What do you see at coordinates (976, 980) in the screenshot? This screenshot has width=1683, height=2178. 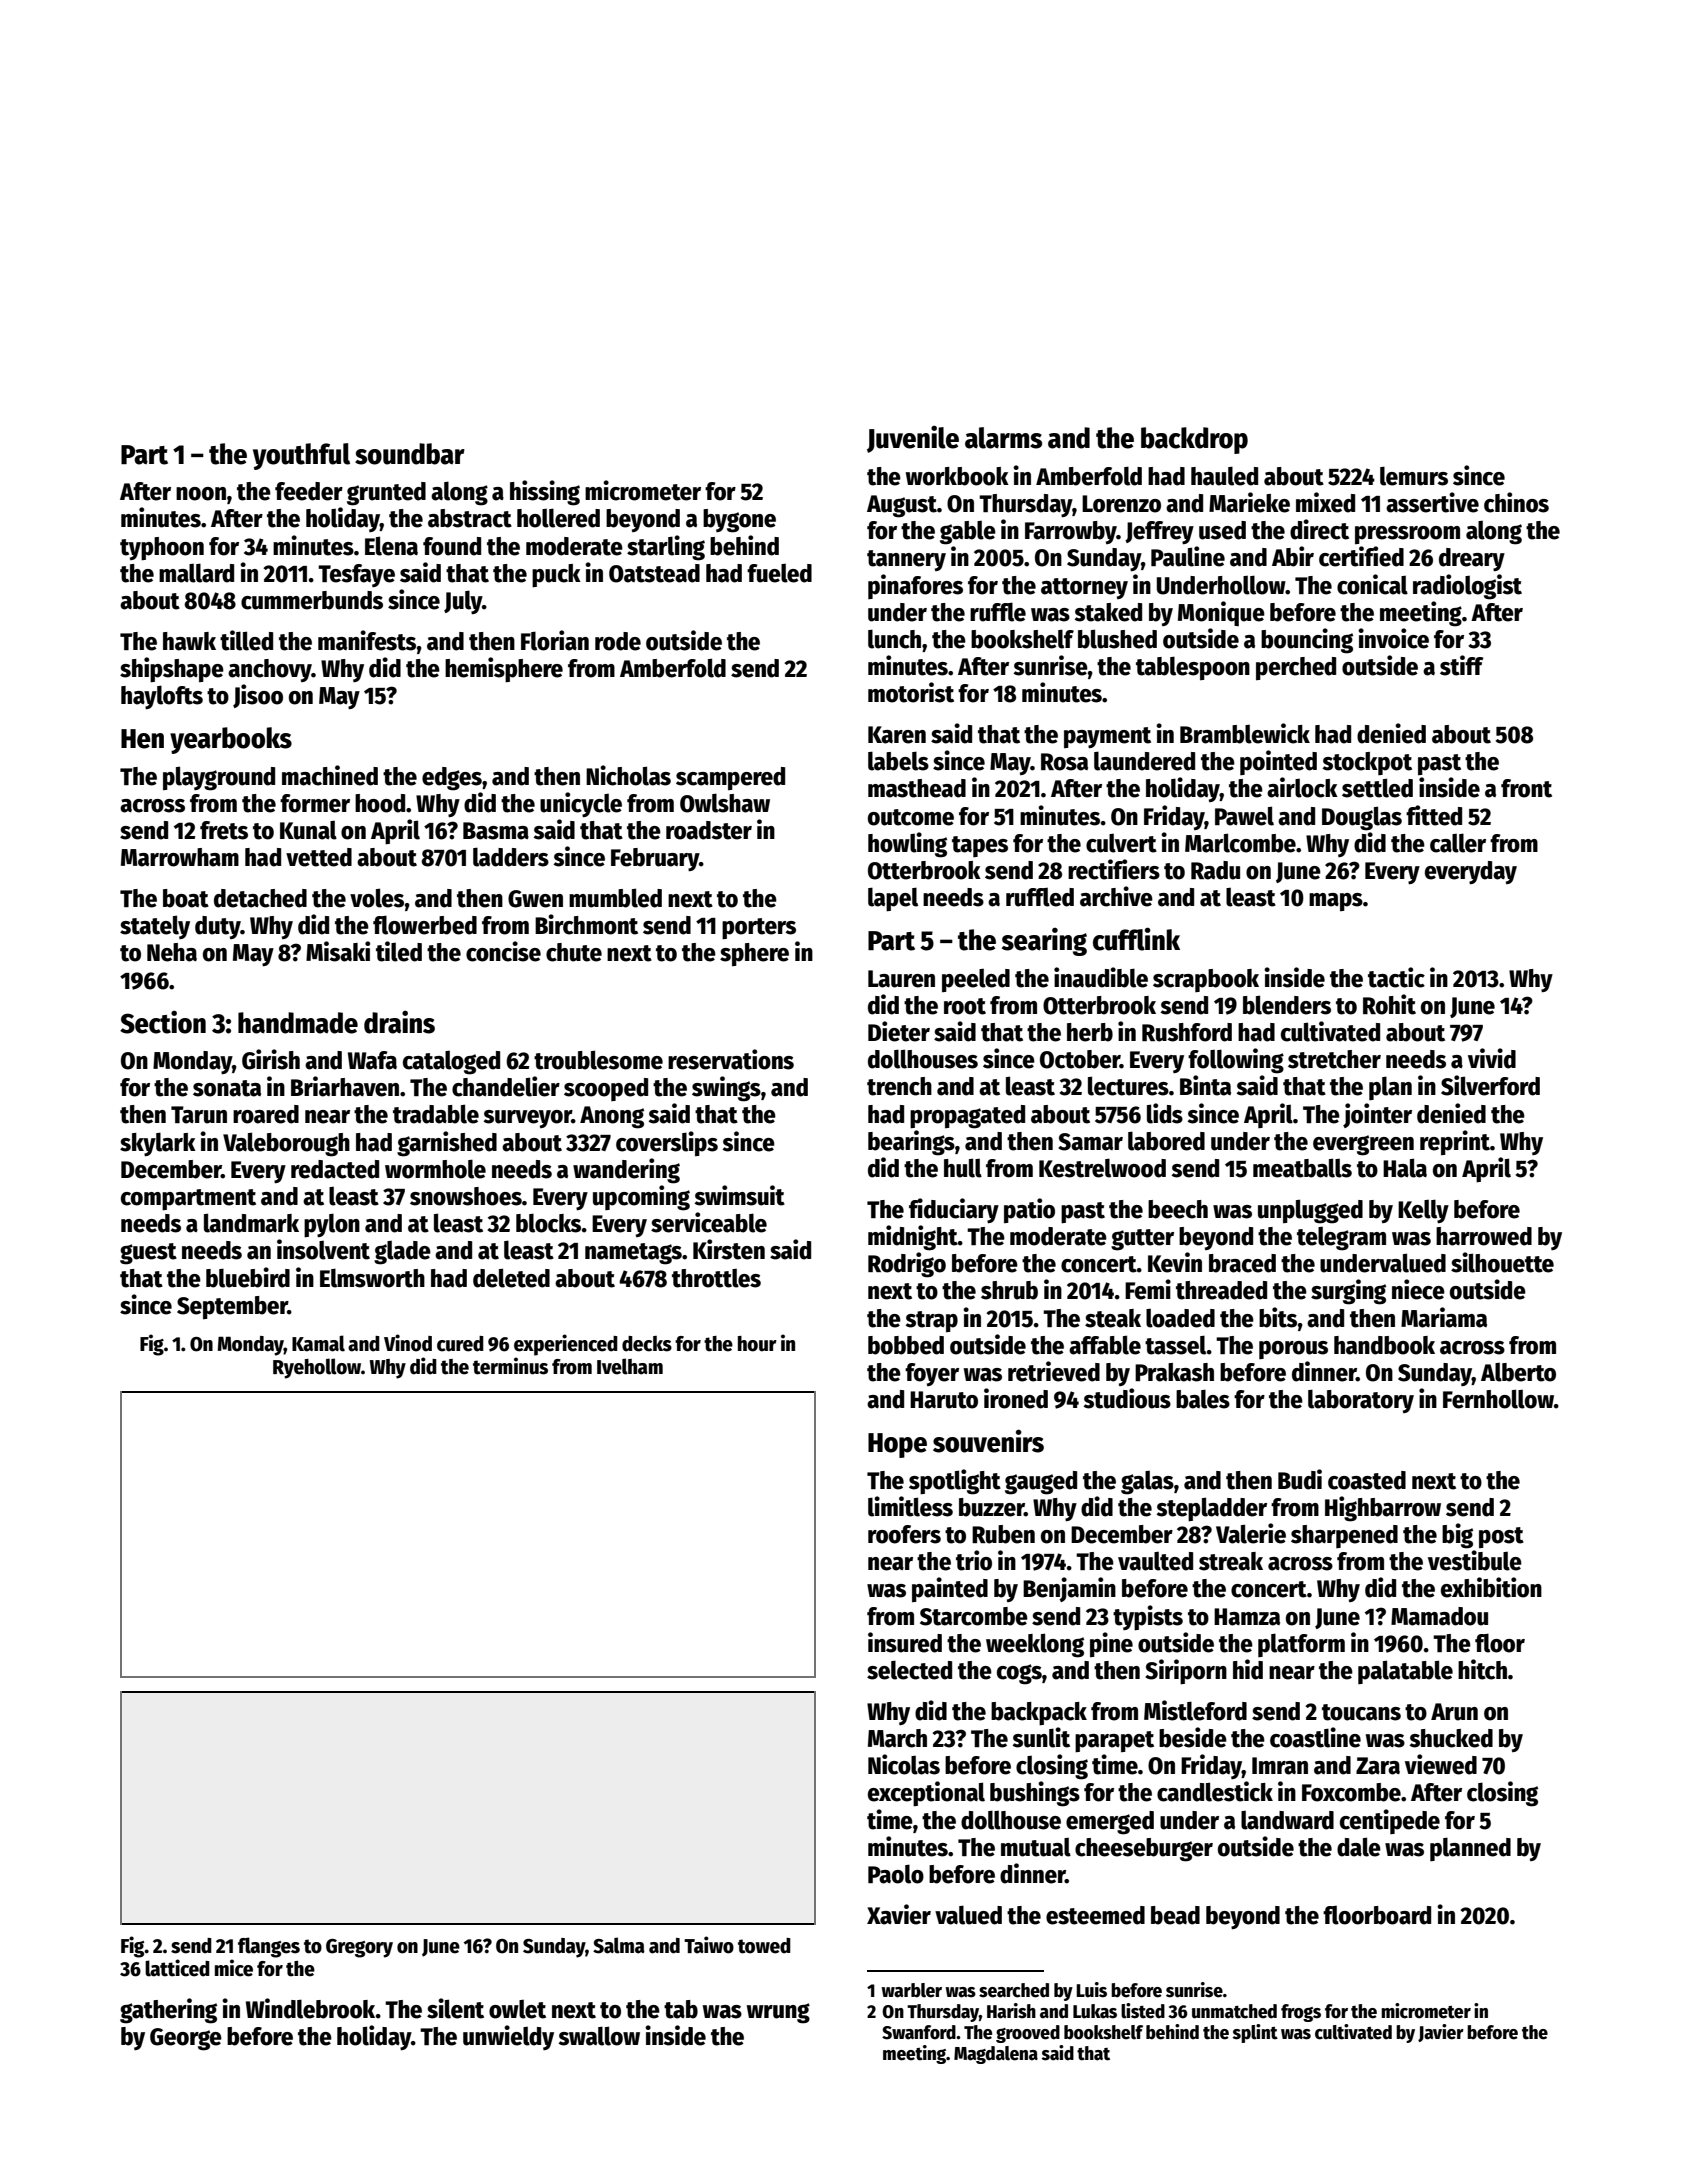 I see `peeled` at bounding box center [976, 980].
